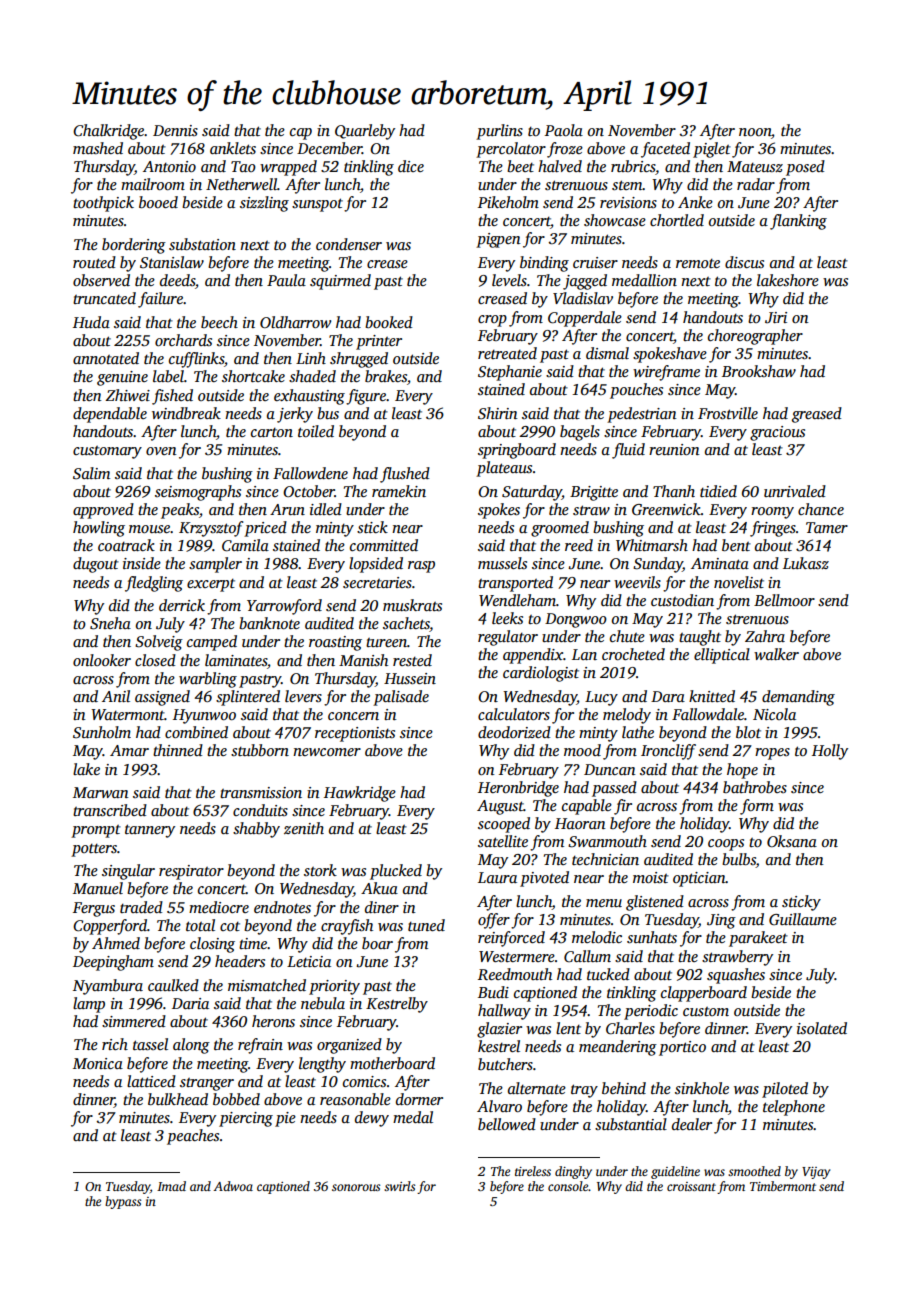  What do you see at coordinates (98, 1063) in the screenshot?
I see `Monica` at bounding box center [98, 1063].
